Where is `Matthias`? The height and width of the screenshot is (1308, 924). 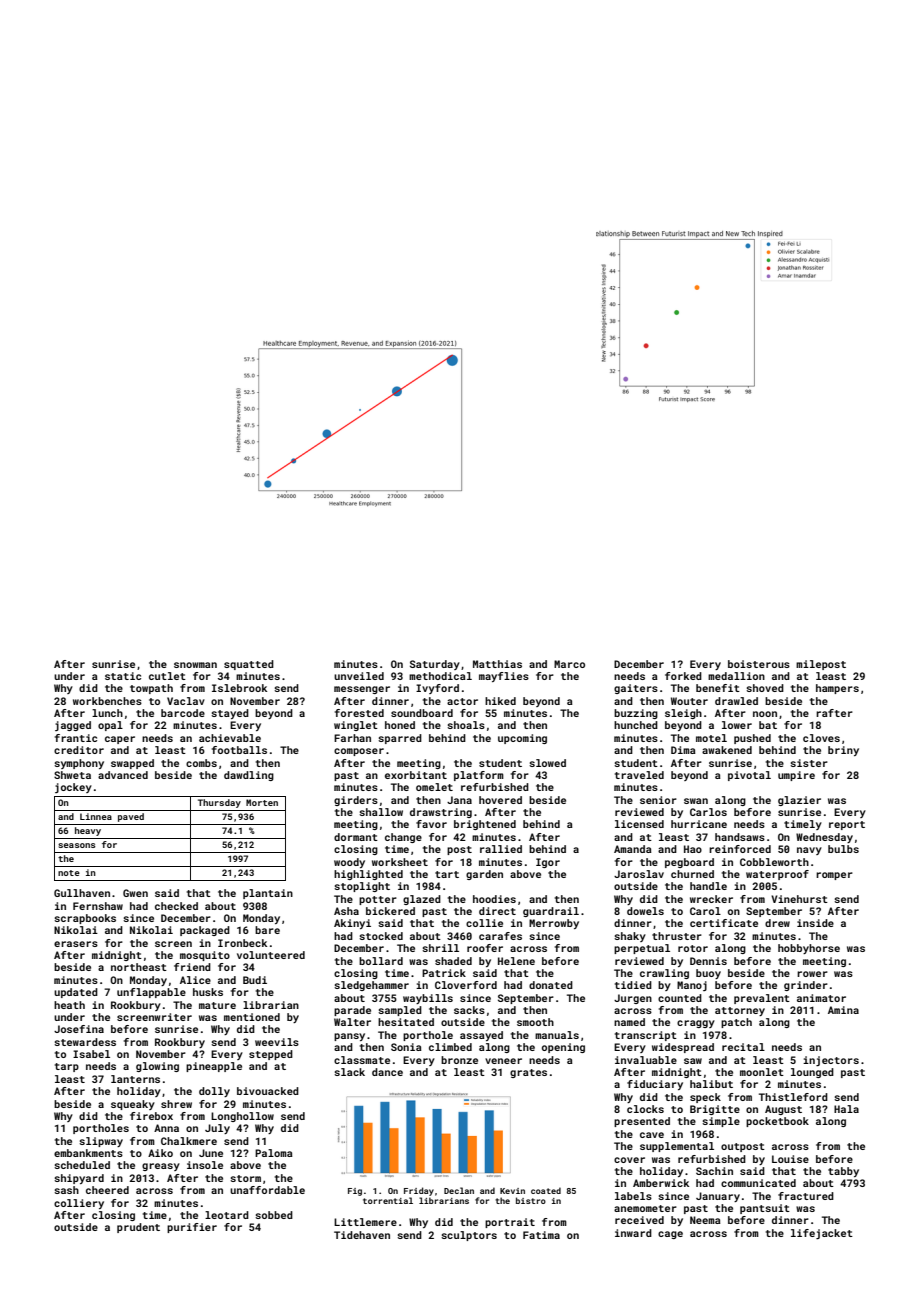 Matthias is located at coordinates (497, 664).
